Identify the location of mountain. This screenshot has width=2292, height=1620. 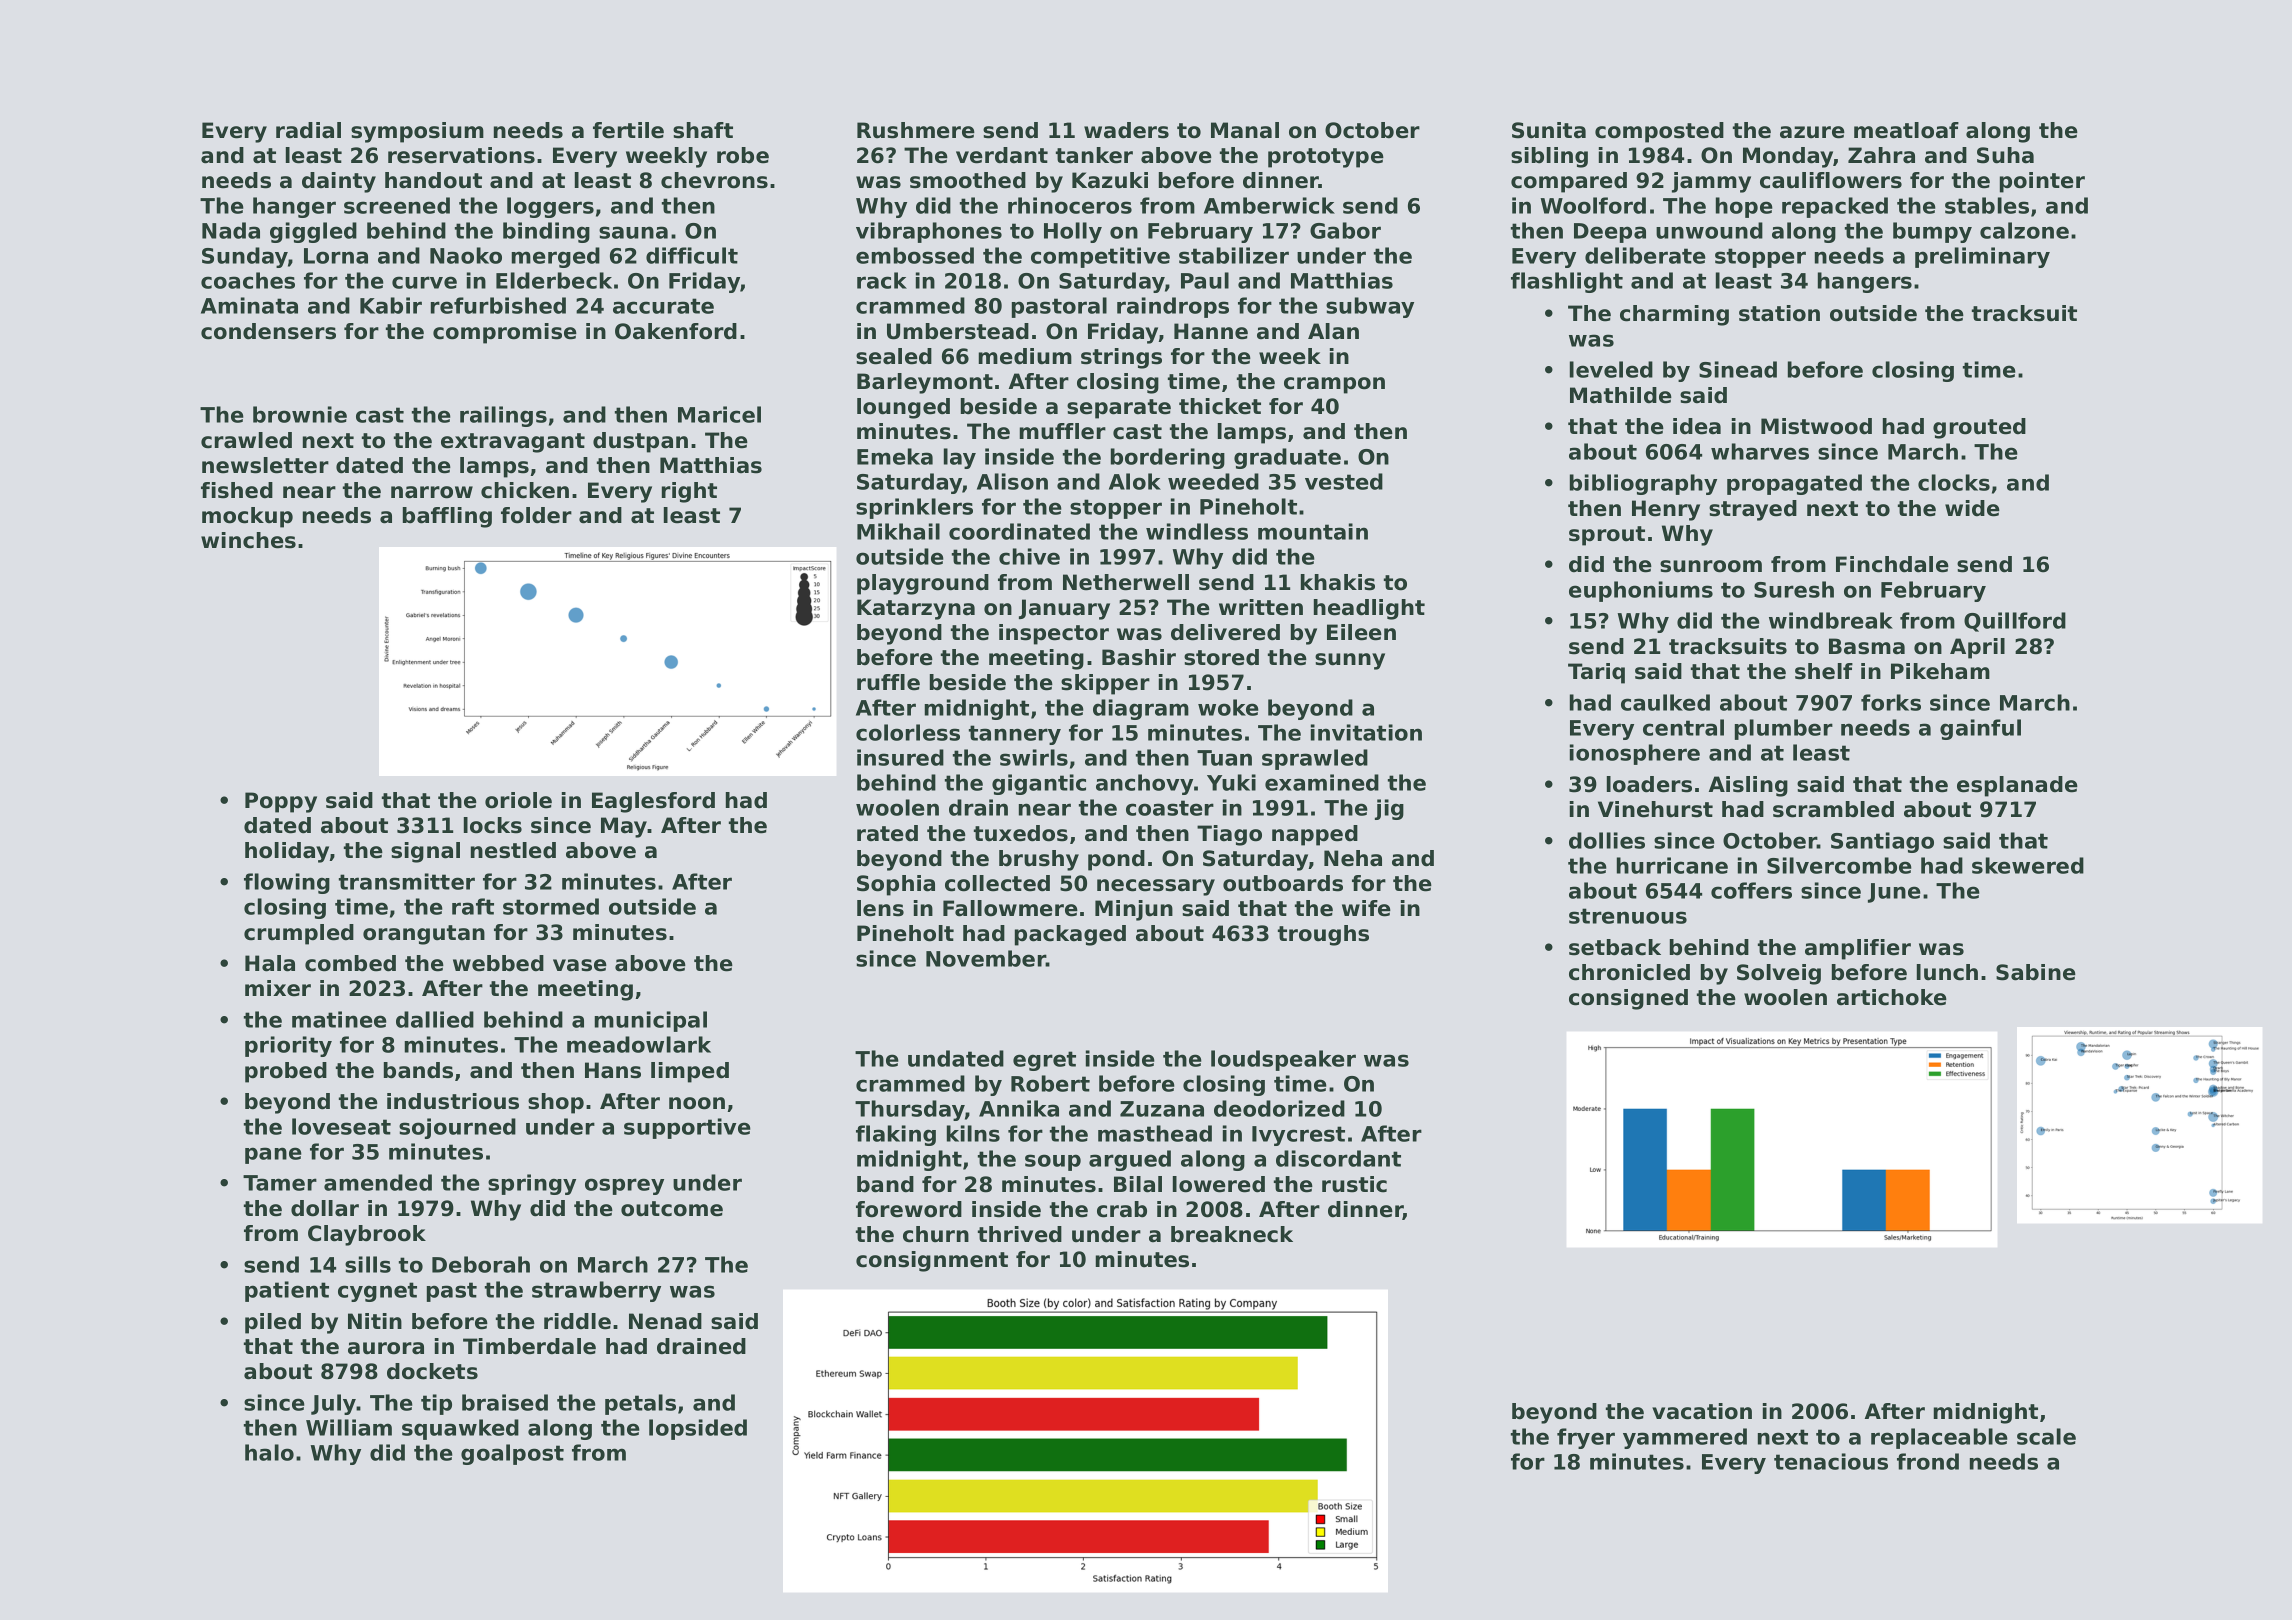
(1313, 531).
